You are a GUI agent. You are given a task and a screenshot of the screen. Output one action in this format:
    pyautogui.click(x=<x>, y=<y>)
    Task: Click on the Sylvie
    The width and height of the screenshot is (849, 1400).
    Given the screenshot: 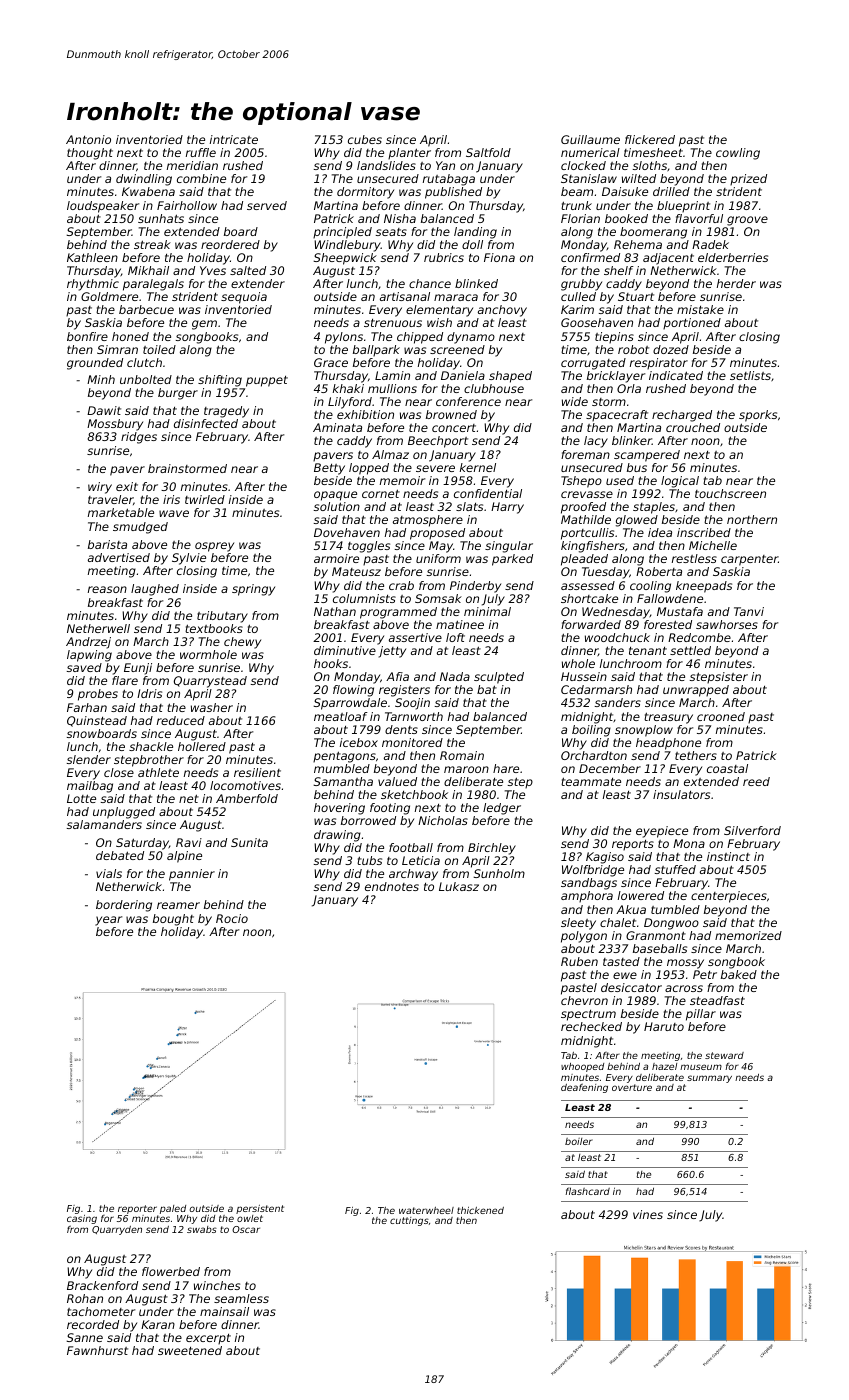 What is the action you would take?
    pyautogui.click(x=189, y=559)
